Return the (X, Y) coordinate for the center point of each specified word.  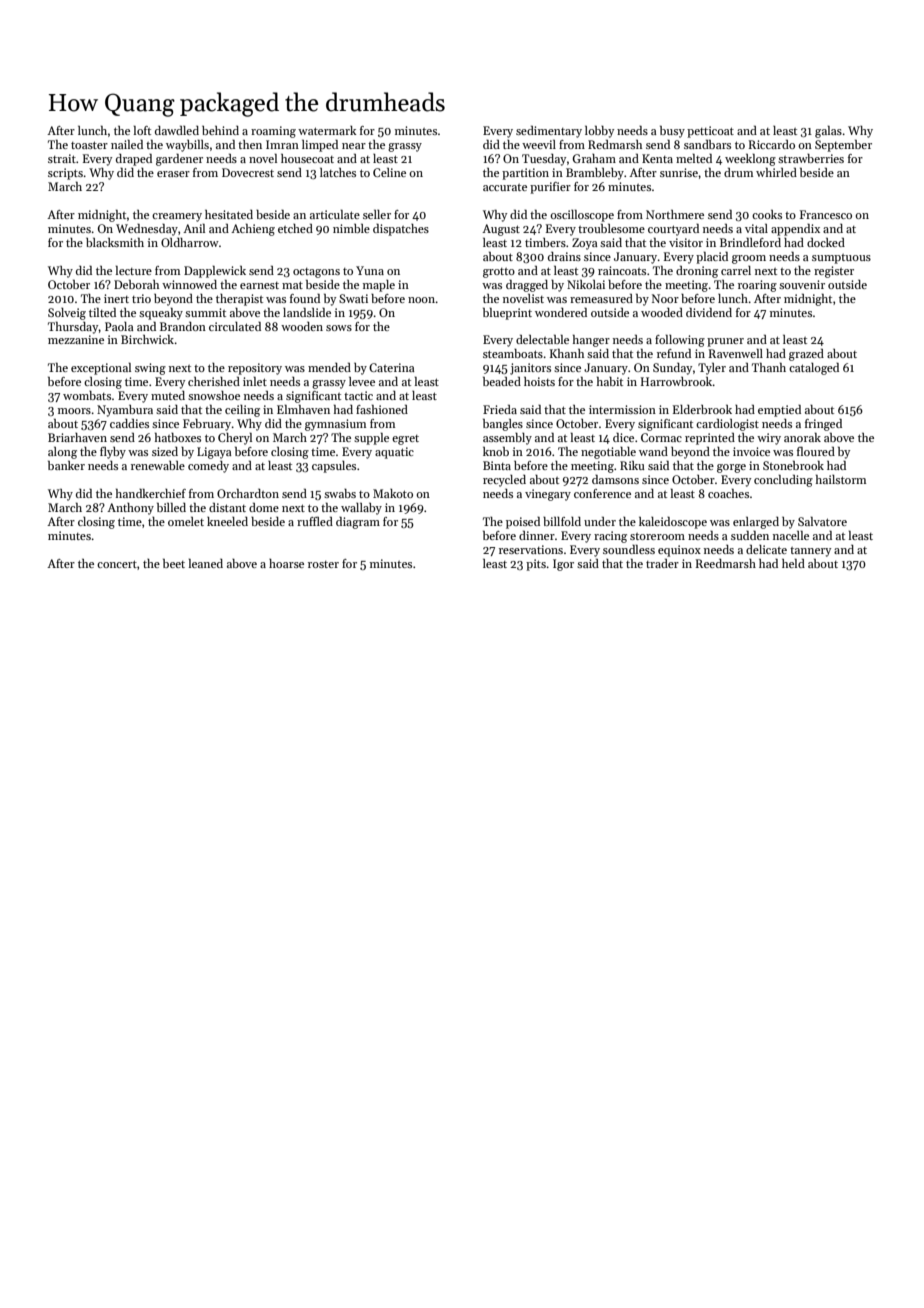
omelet (186, 521)
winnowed (189, 284)
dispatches (401, 230)
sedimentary (549, 132)
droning (697, 272)
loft (142, 130)
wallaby (361, 509)
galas (828, 132)
